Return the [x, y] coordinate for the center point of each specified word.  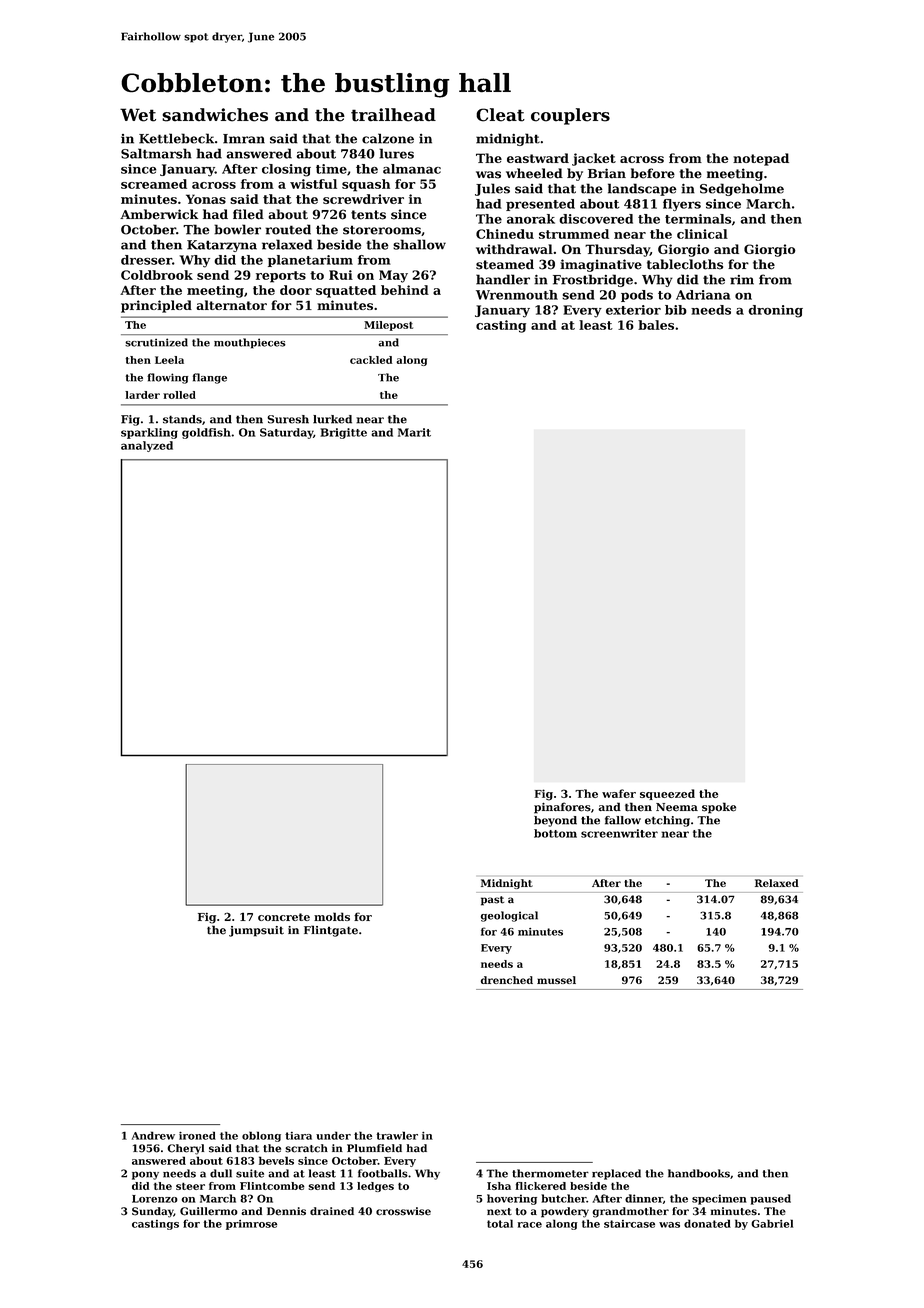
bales [656, 325]
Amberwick [159, 214]
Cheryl [185, 1149]
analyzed [147, 446]
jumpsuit [256, 931]
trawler [397, 1135]
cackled [371, 360]
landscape [642, 189]
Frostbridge [593, 280]
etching [667, 821]
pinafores [562, 808]
